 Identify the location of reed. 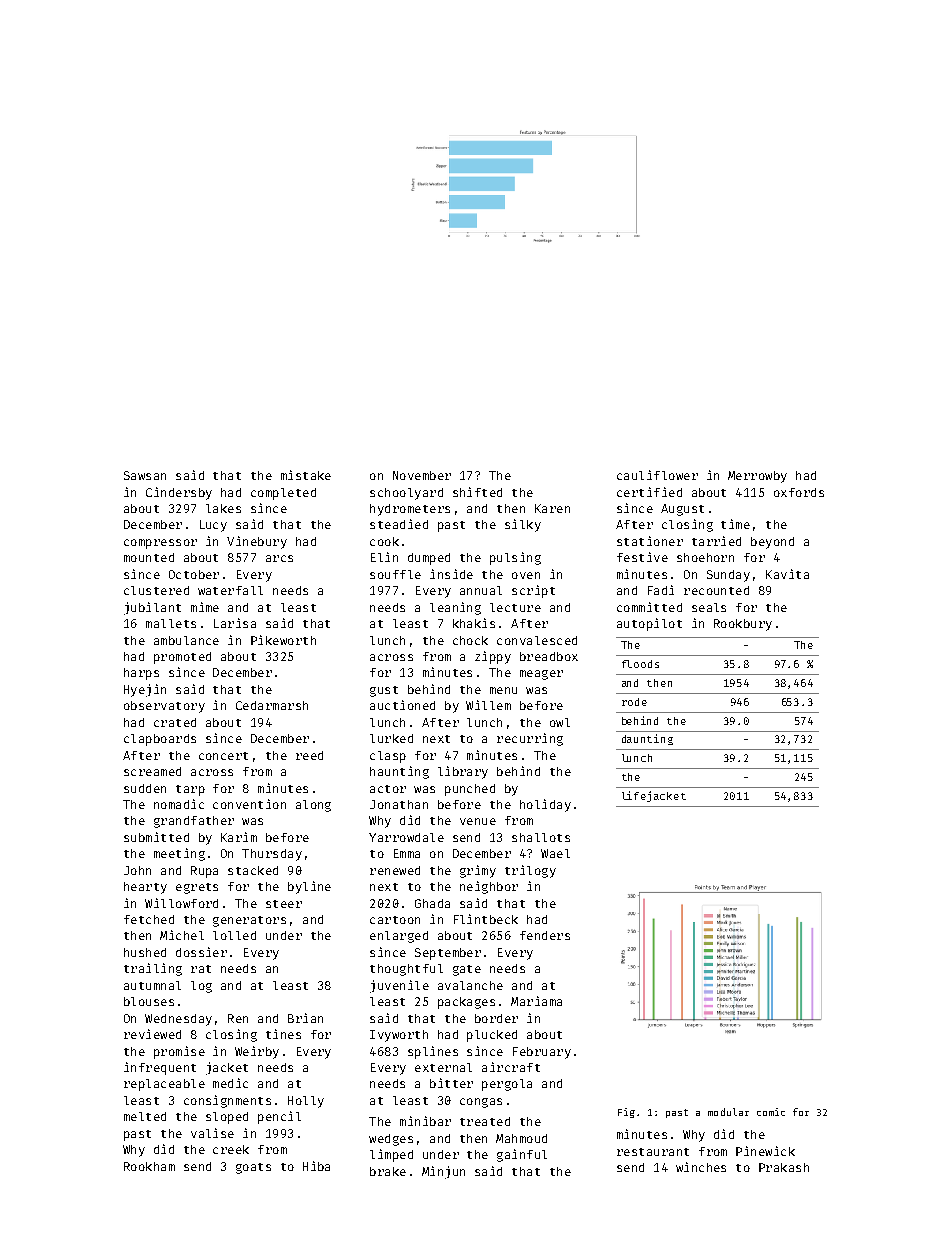
(309, 755).
